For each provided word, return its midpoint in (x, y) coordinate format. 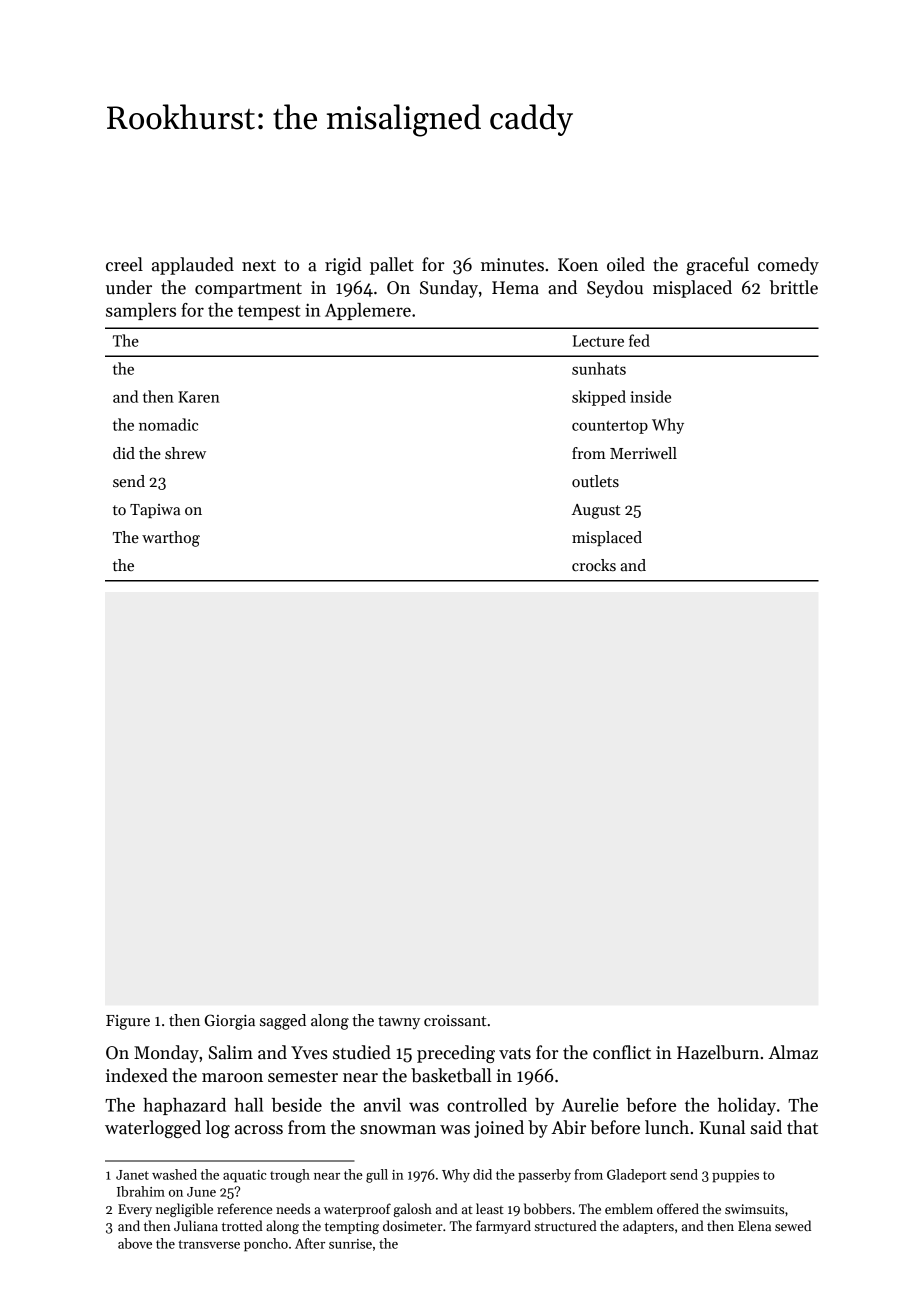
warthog (171, 539)
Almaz (793, 1052)
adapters (648, 1227)
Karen (199, 397)
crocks (594, 565)
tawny (399, 1023)
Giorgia (230, 1022)
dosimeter (413, 1225)
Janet (132, 1175)
